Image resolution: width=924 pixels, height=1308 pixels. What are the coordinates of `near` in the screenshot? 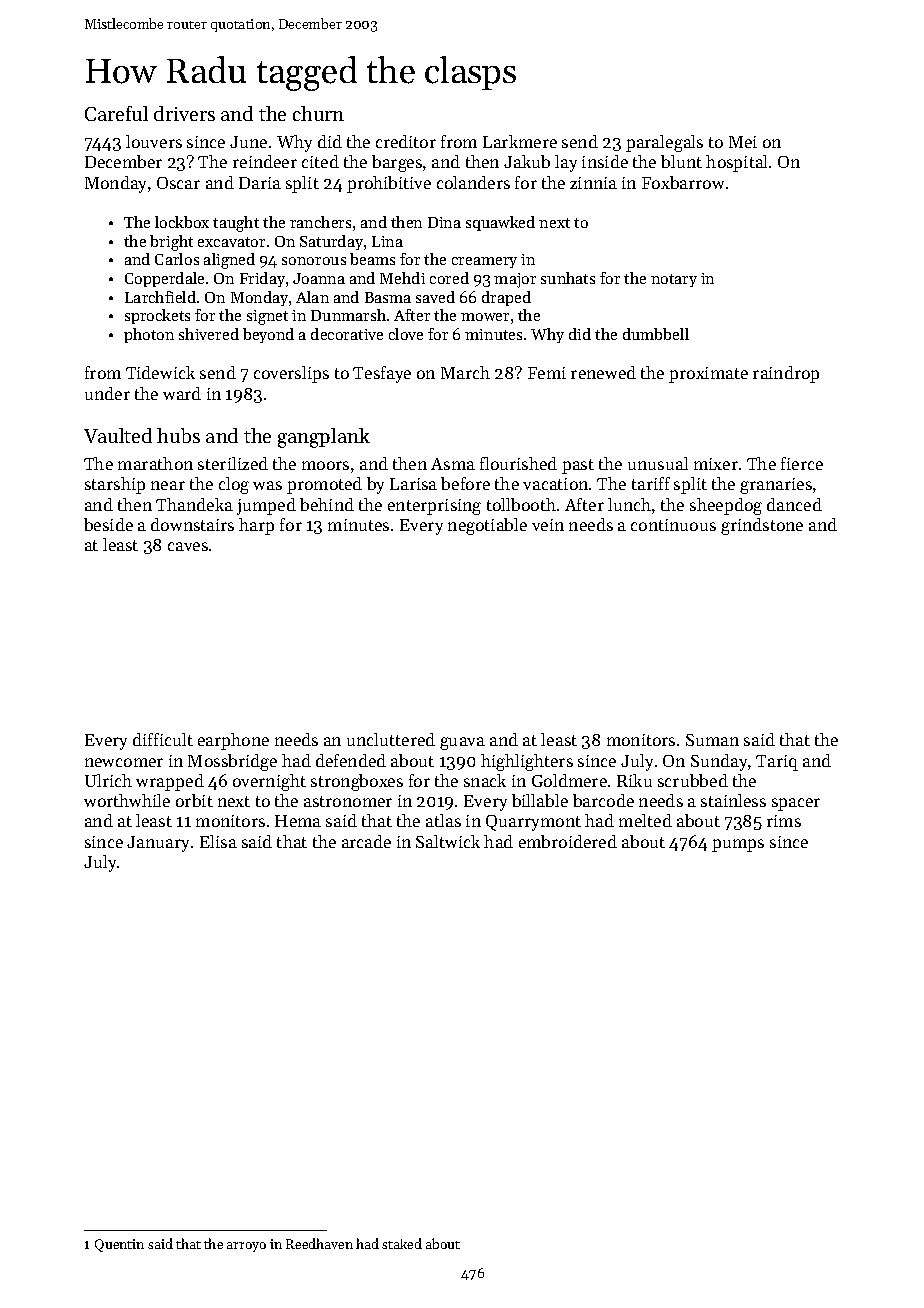 It's located at (168, 485).
